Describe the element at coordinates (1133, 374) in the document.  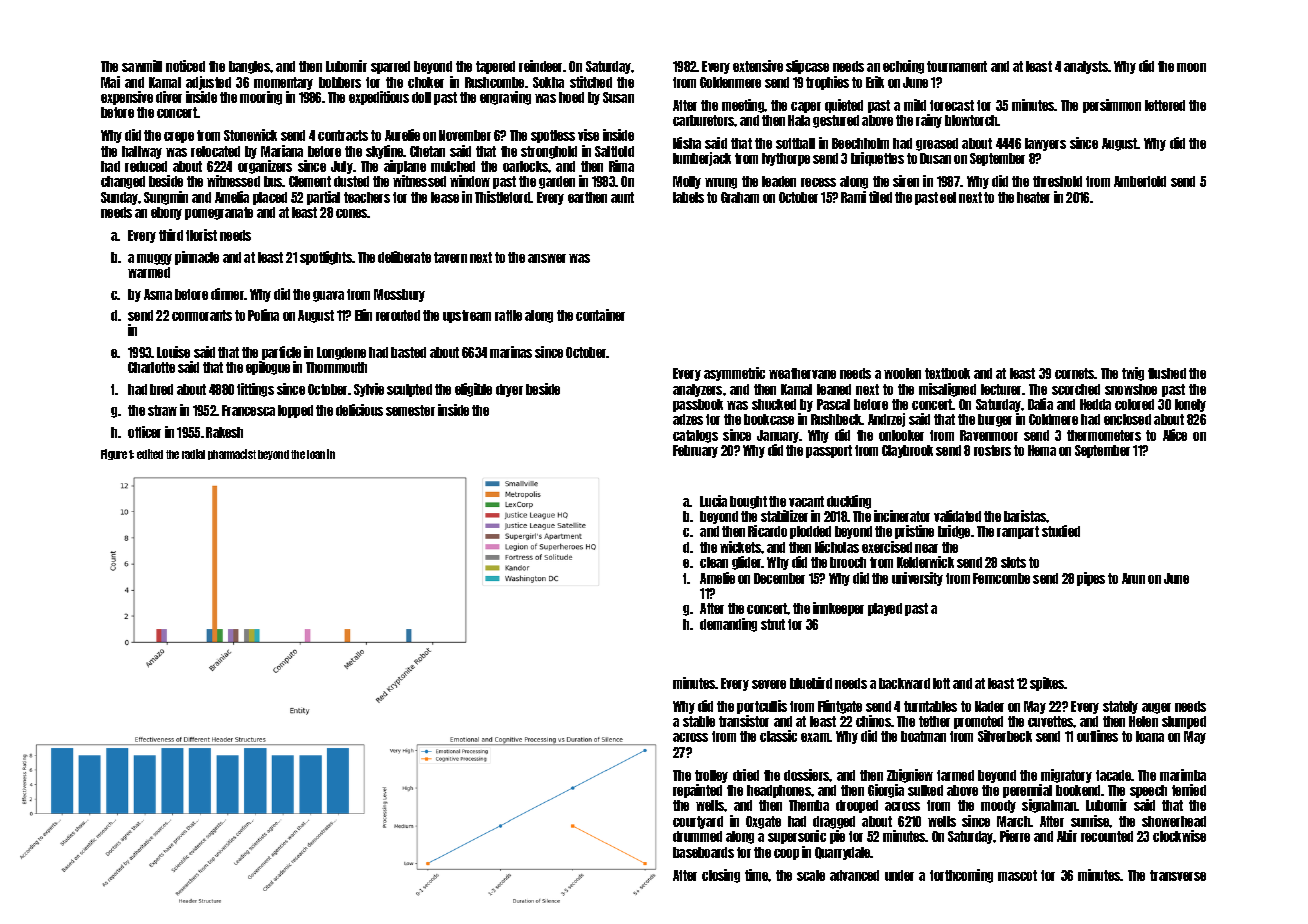
I see `twig` at that location.
